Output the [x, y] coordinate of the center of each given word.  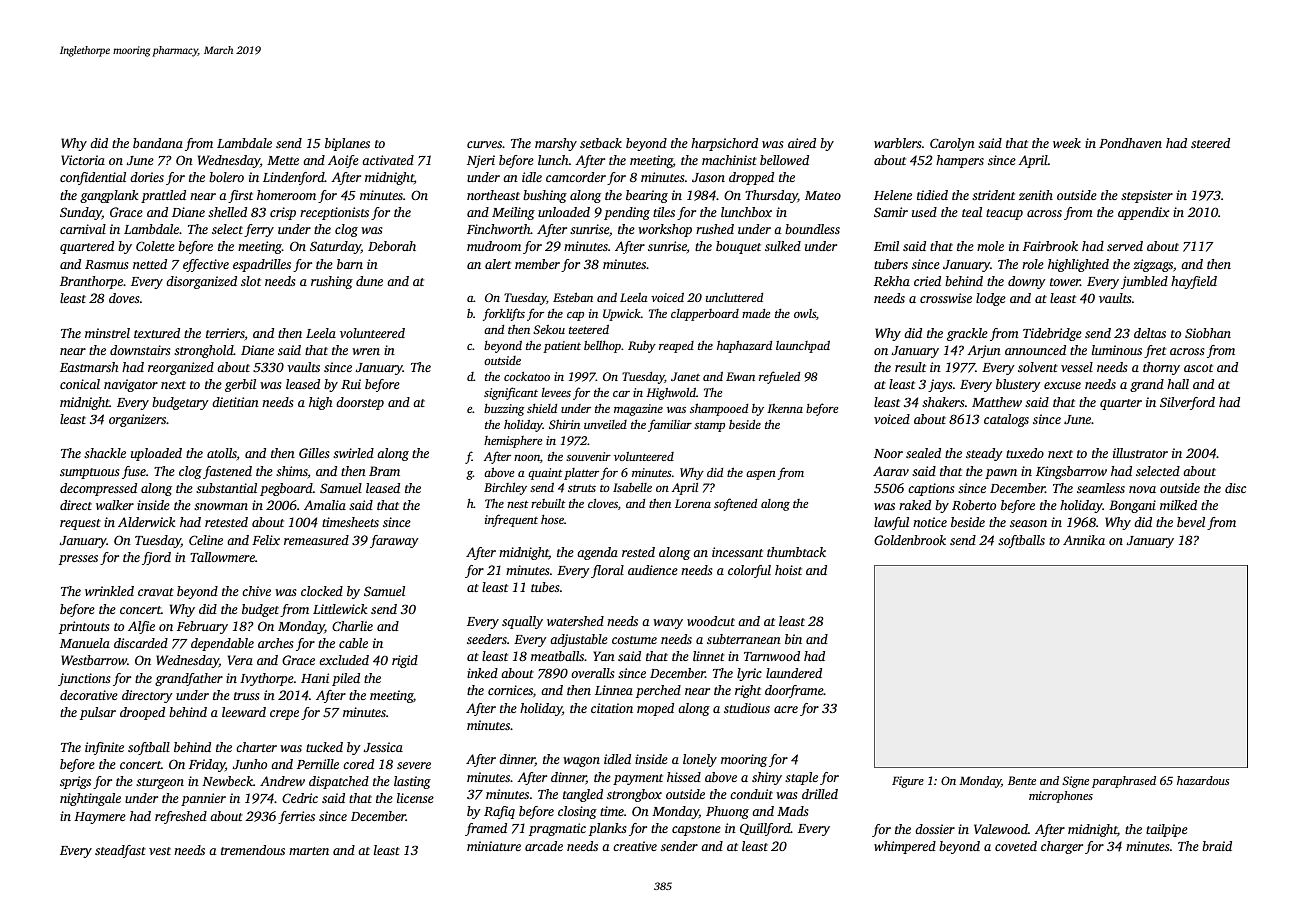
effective [206, 265]
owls [805, 313]
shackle [105, 453]
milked [1178, 505]
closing [577, 812]
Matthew [997, 402]
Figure [908, 782]
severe [414, 765]
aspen [761, 475]
